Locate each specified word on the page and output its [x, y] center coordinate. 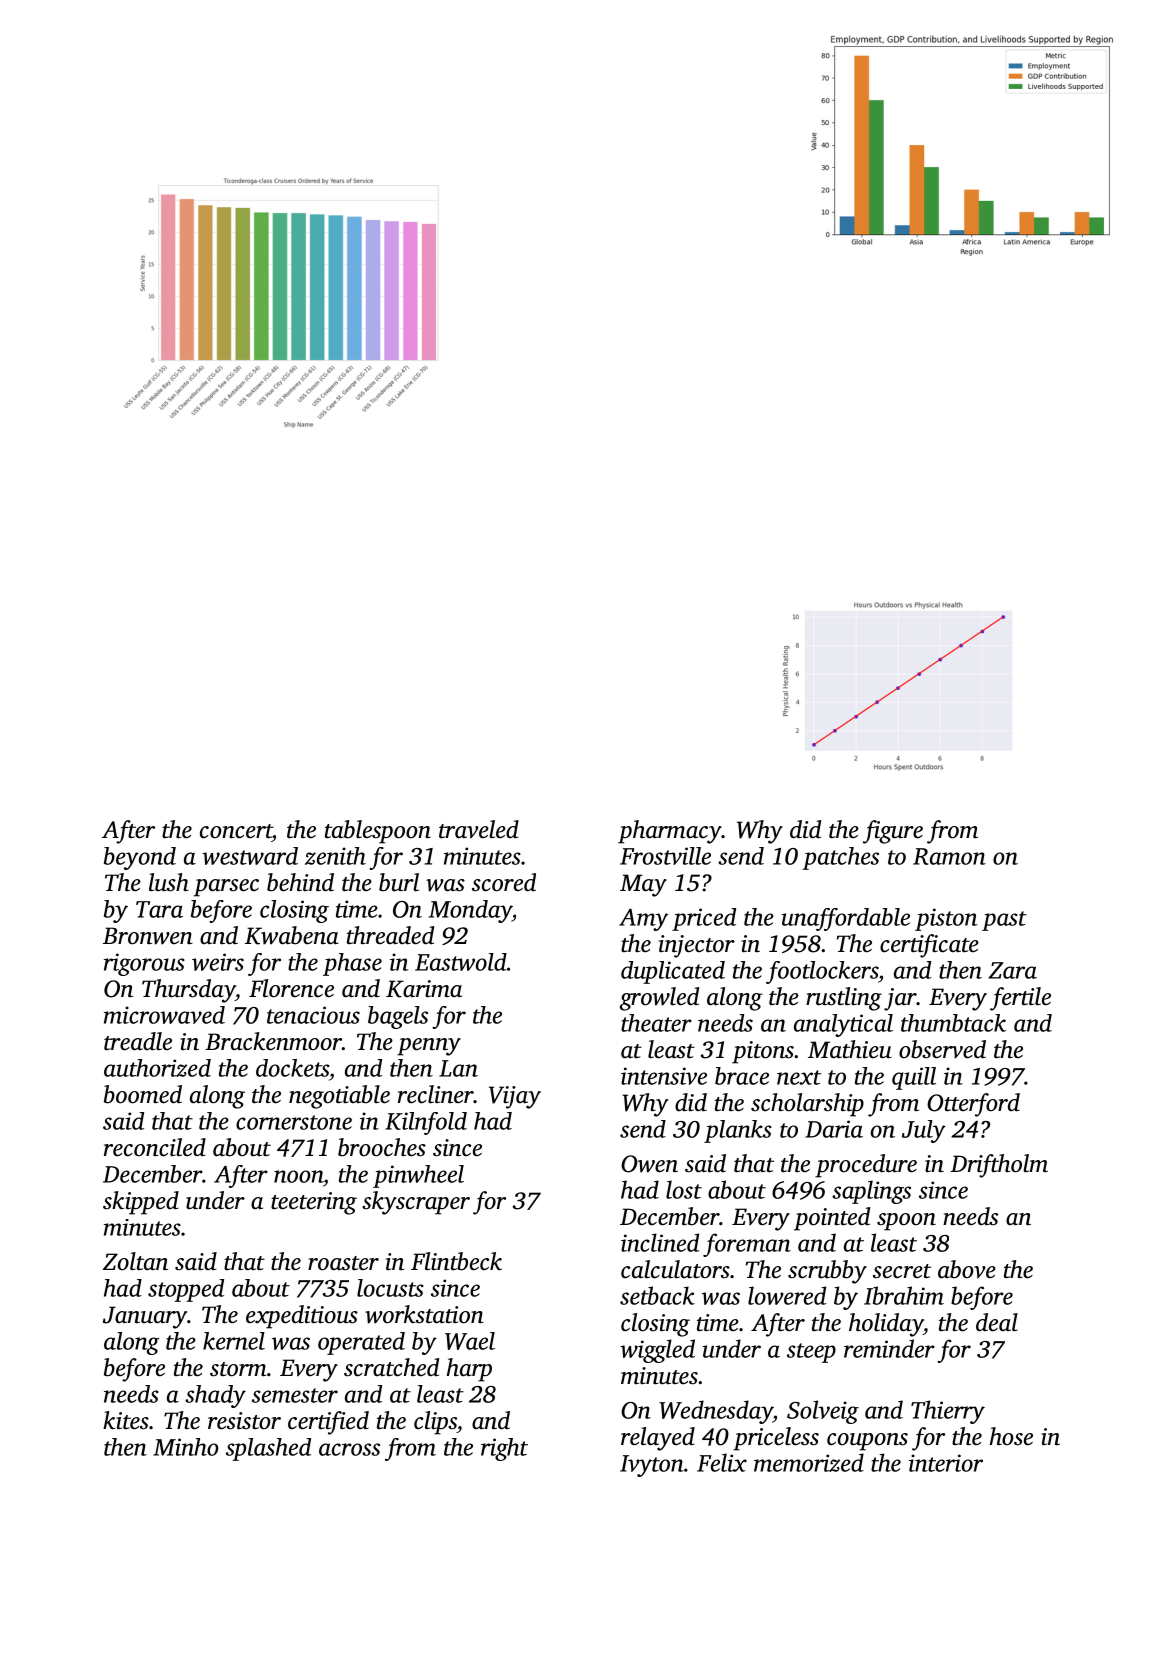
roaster [343, 1263]
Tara [159, 909]
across [349, 1449]
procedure [866, 1166]
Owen [649, 1164]
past [1004, 921]
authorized [157, 1068]
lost [684, 1189]
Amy [643, 920]
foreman [747, 1245]
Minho [186, 1447]
